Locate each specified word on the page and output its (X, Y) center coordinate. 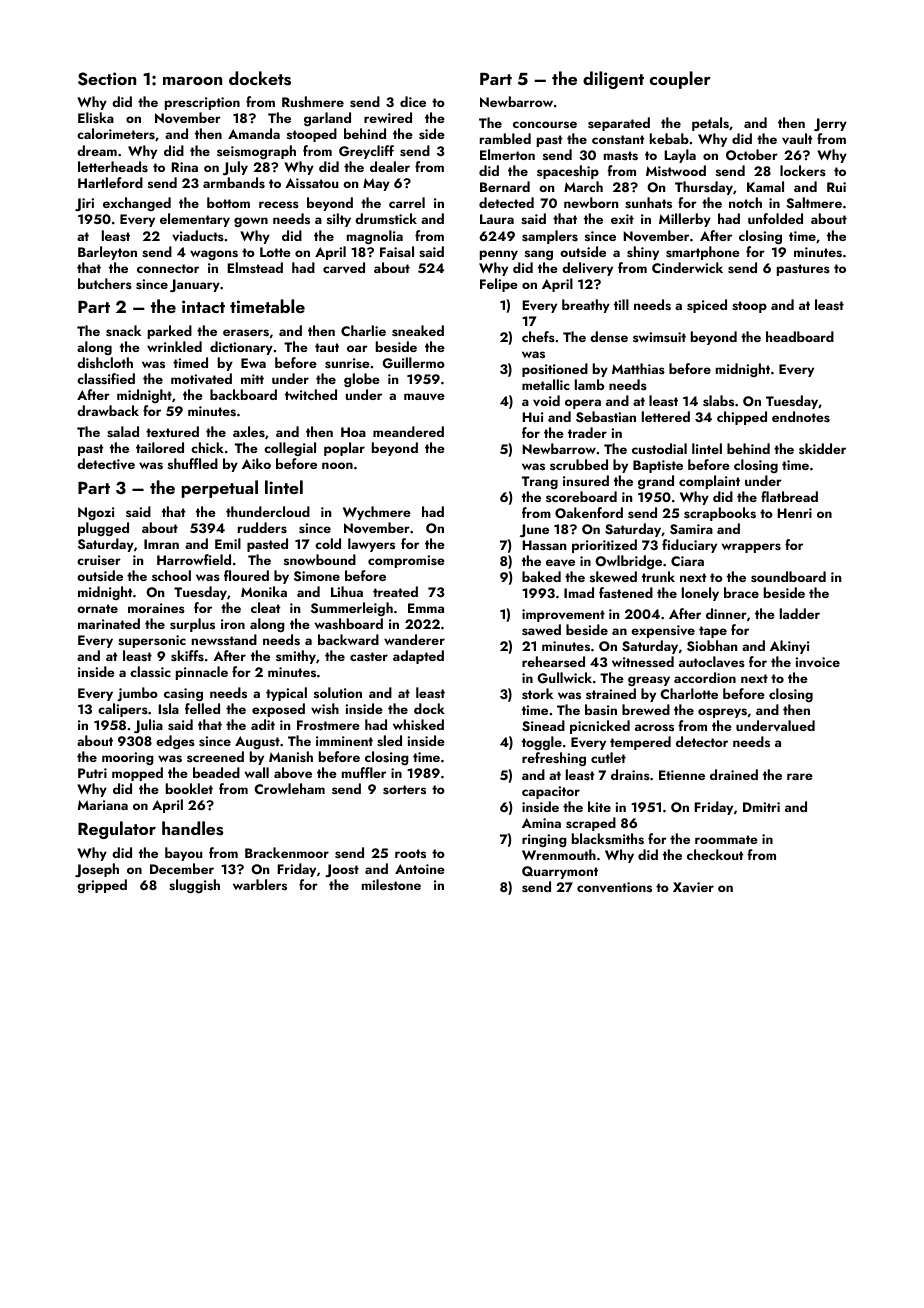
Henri (794, 513)
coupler (680, 80)
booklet (189, 788)
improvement (563, 615)
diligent (613, 80)
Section (107, 79)
